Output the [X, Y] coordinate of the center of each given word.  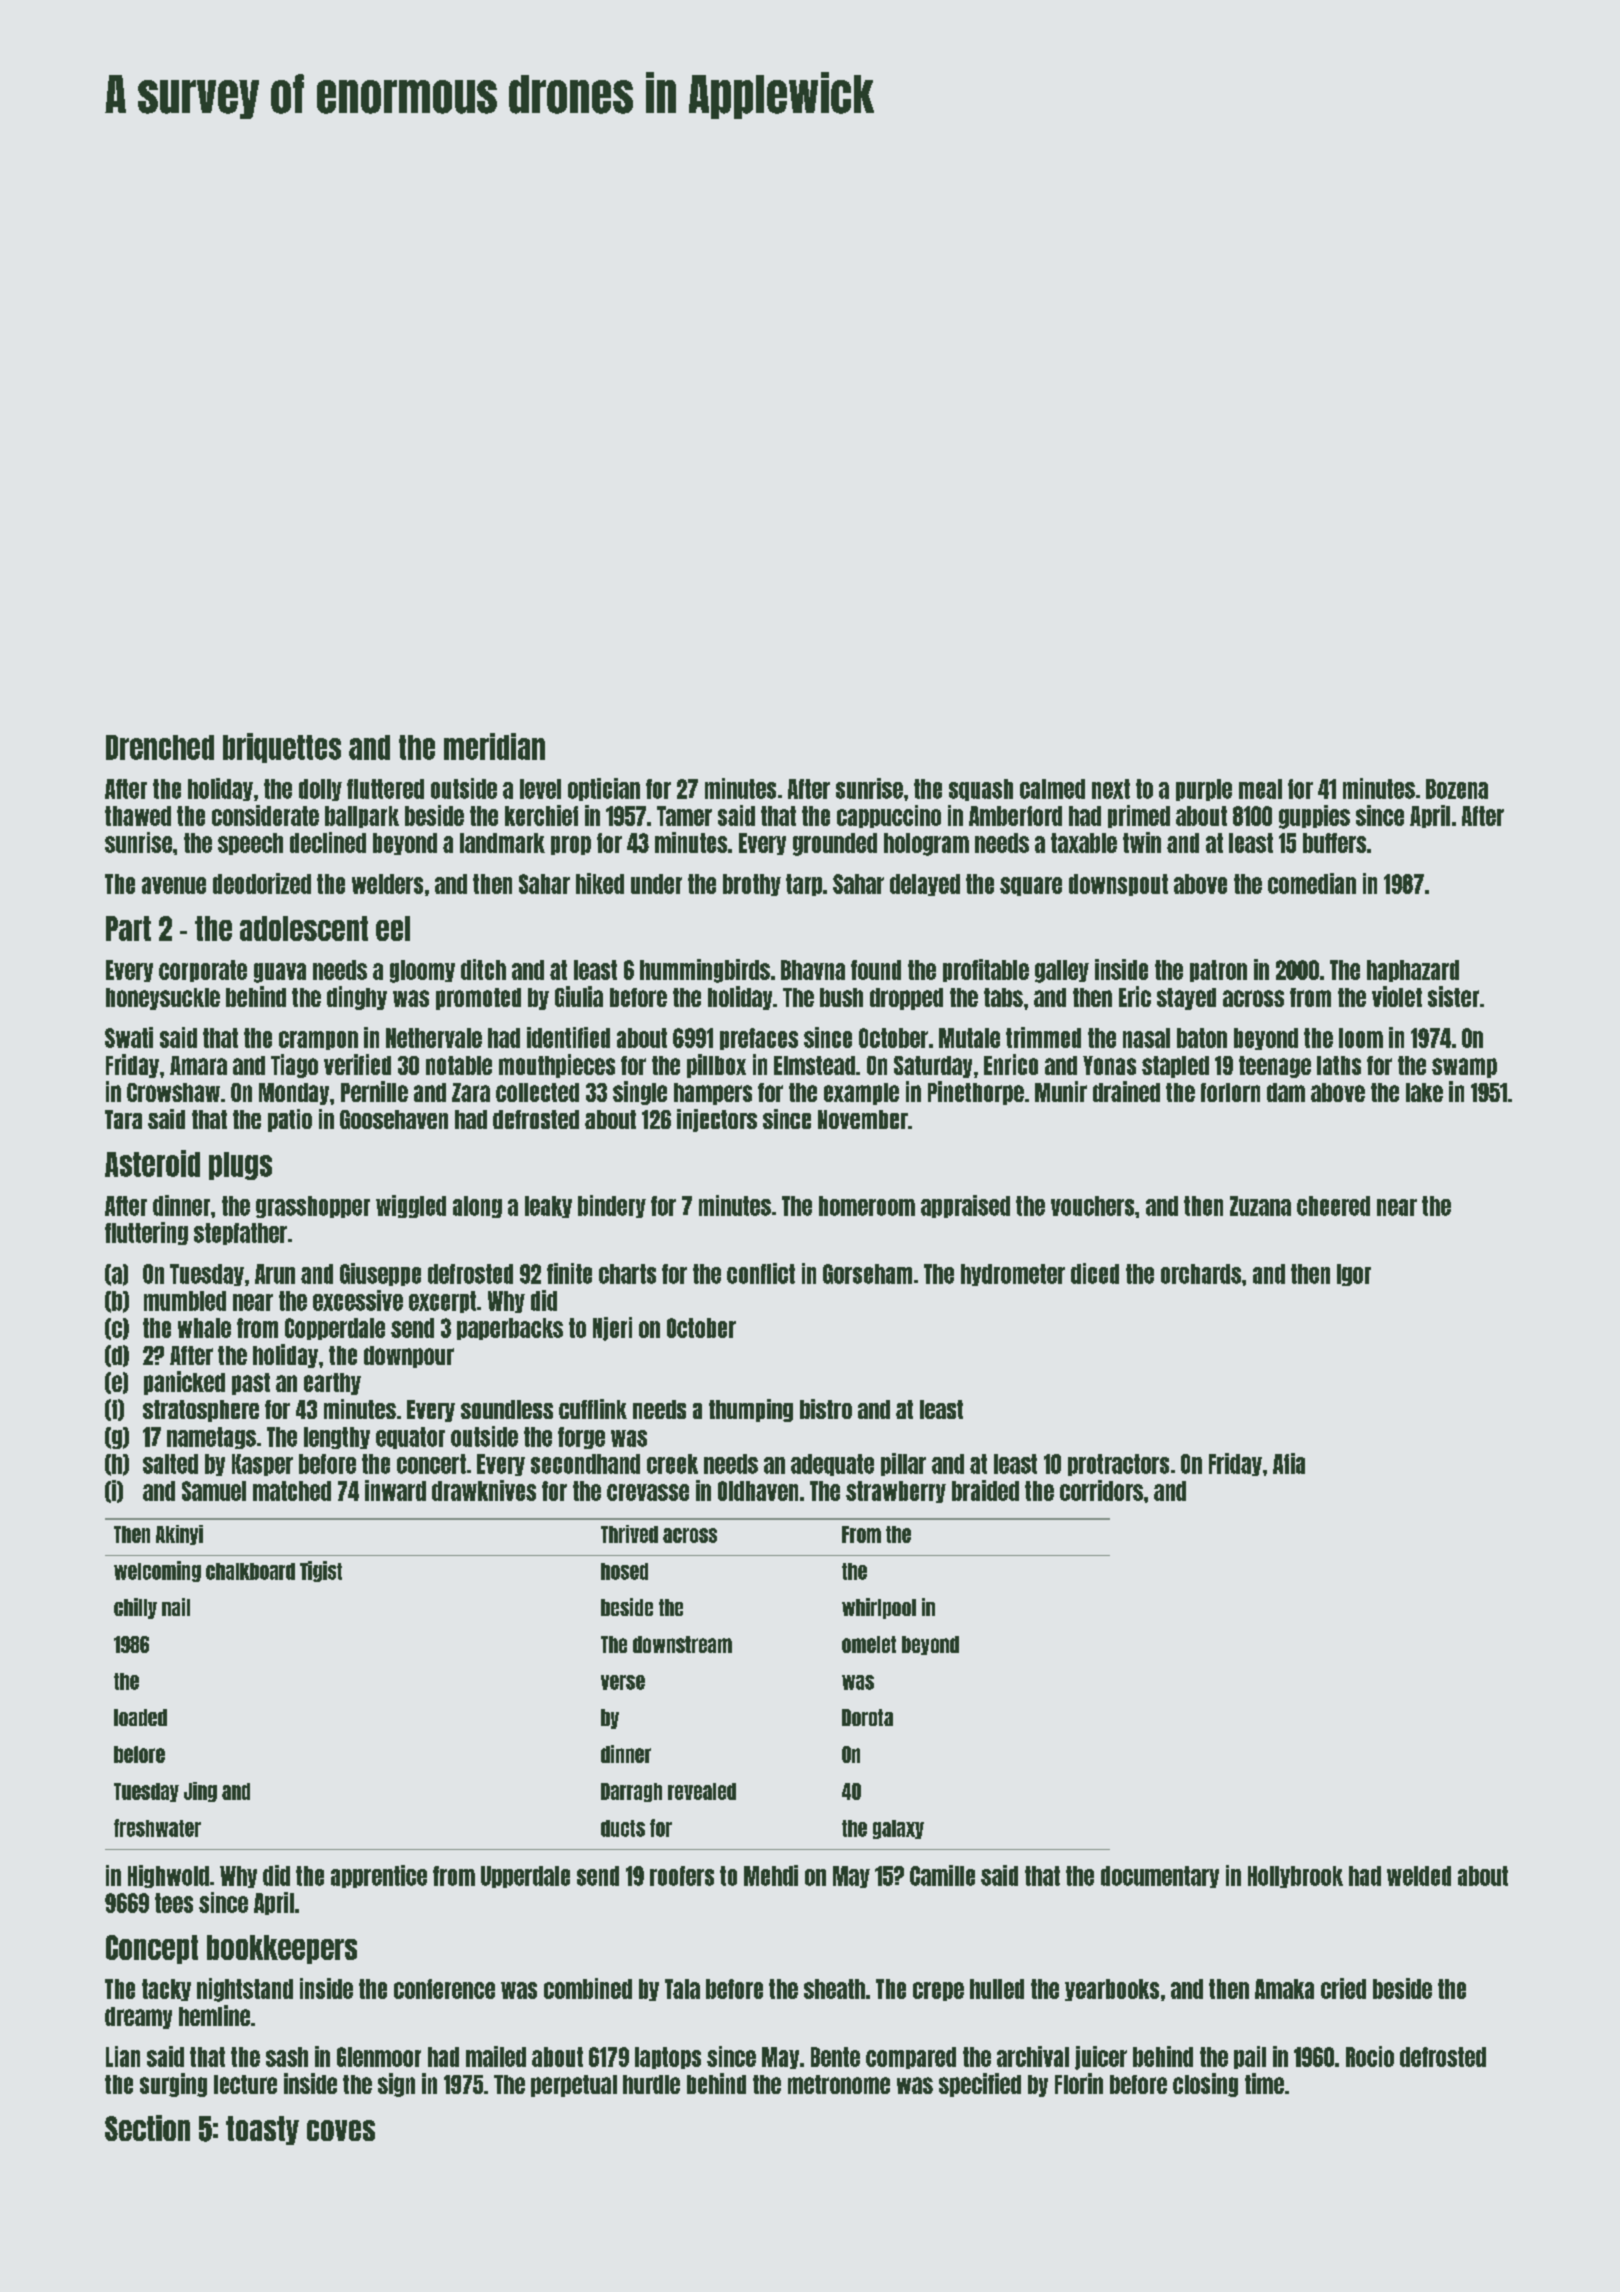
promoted [478, 999]
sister [1453, 996]
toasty [262, 2130]
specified [980, 2085]
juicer [1101, 2058]
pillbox [716, 1066]
